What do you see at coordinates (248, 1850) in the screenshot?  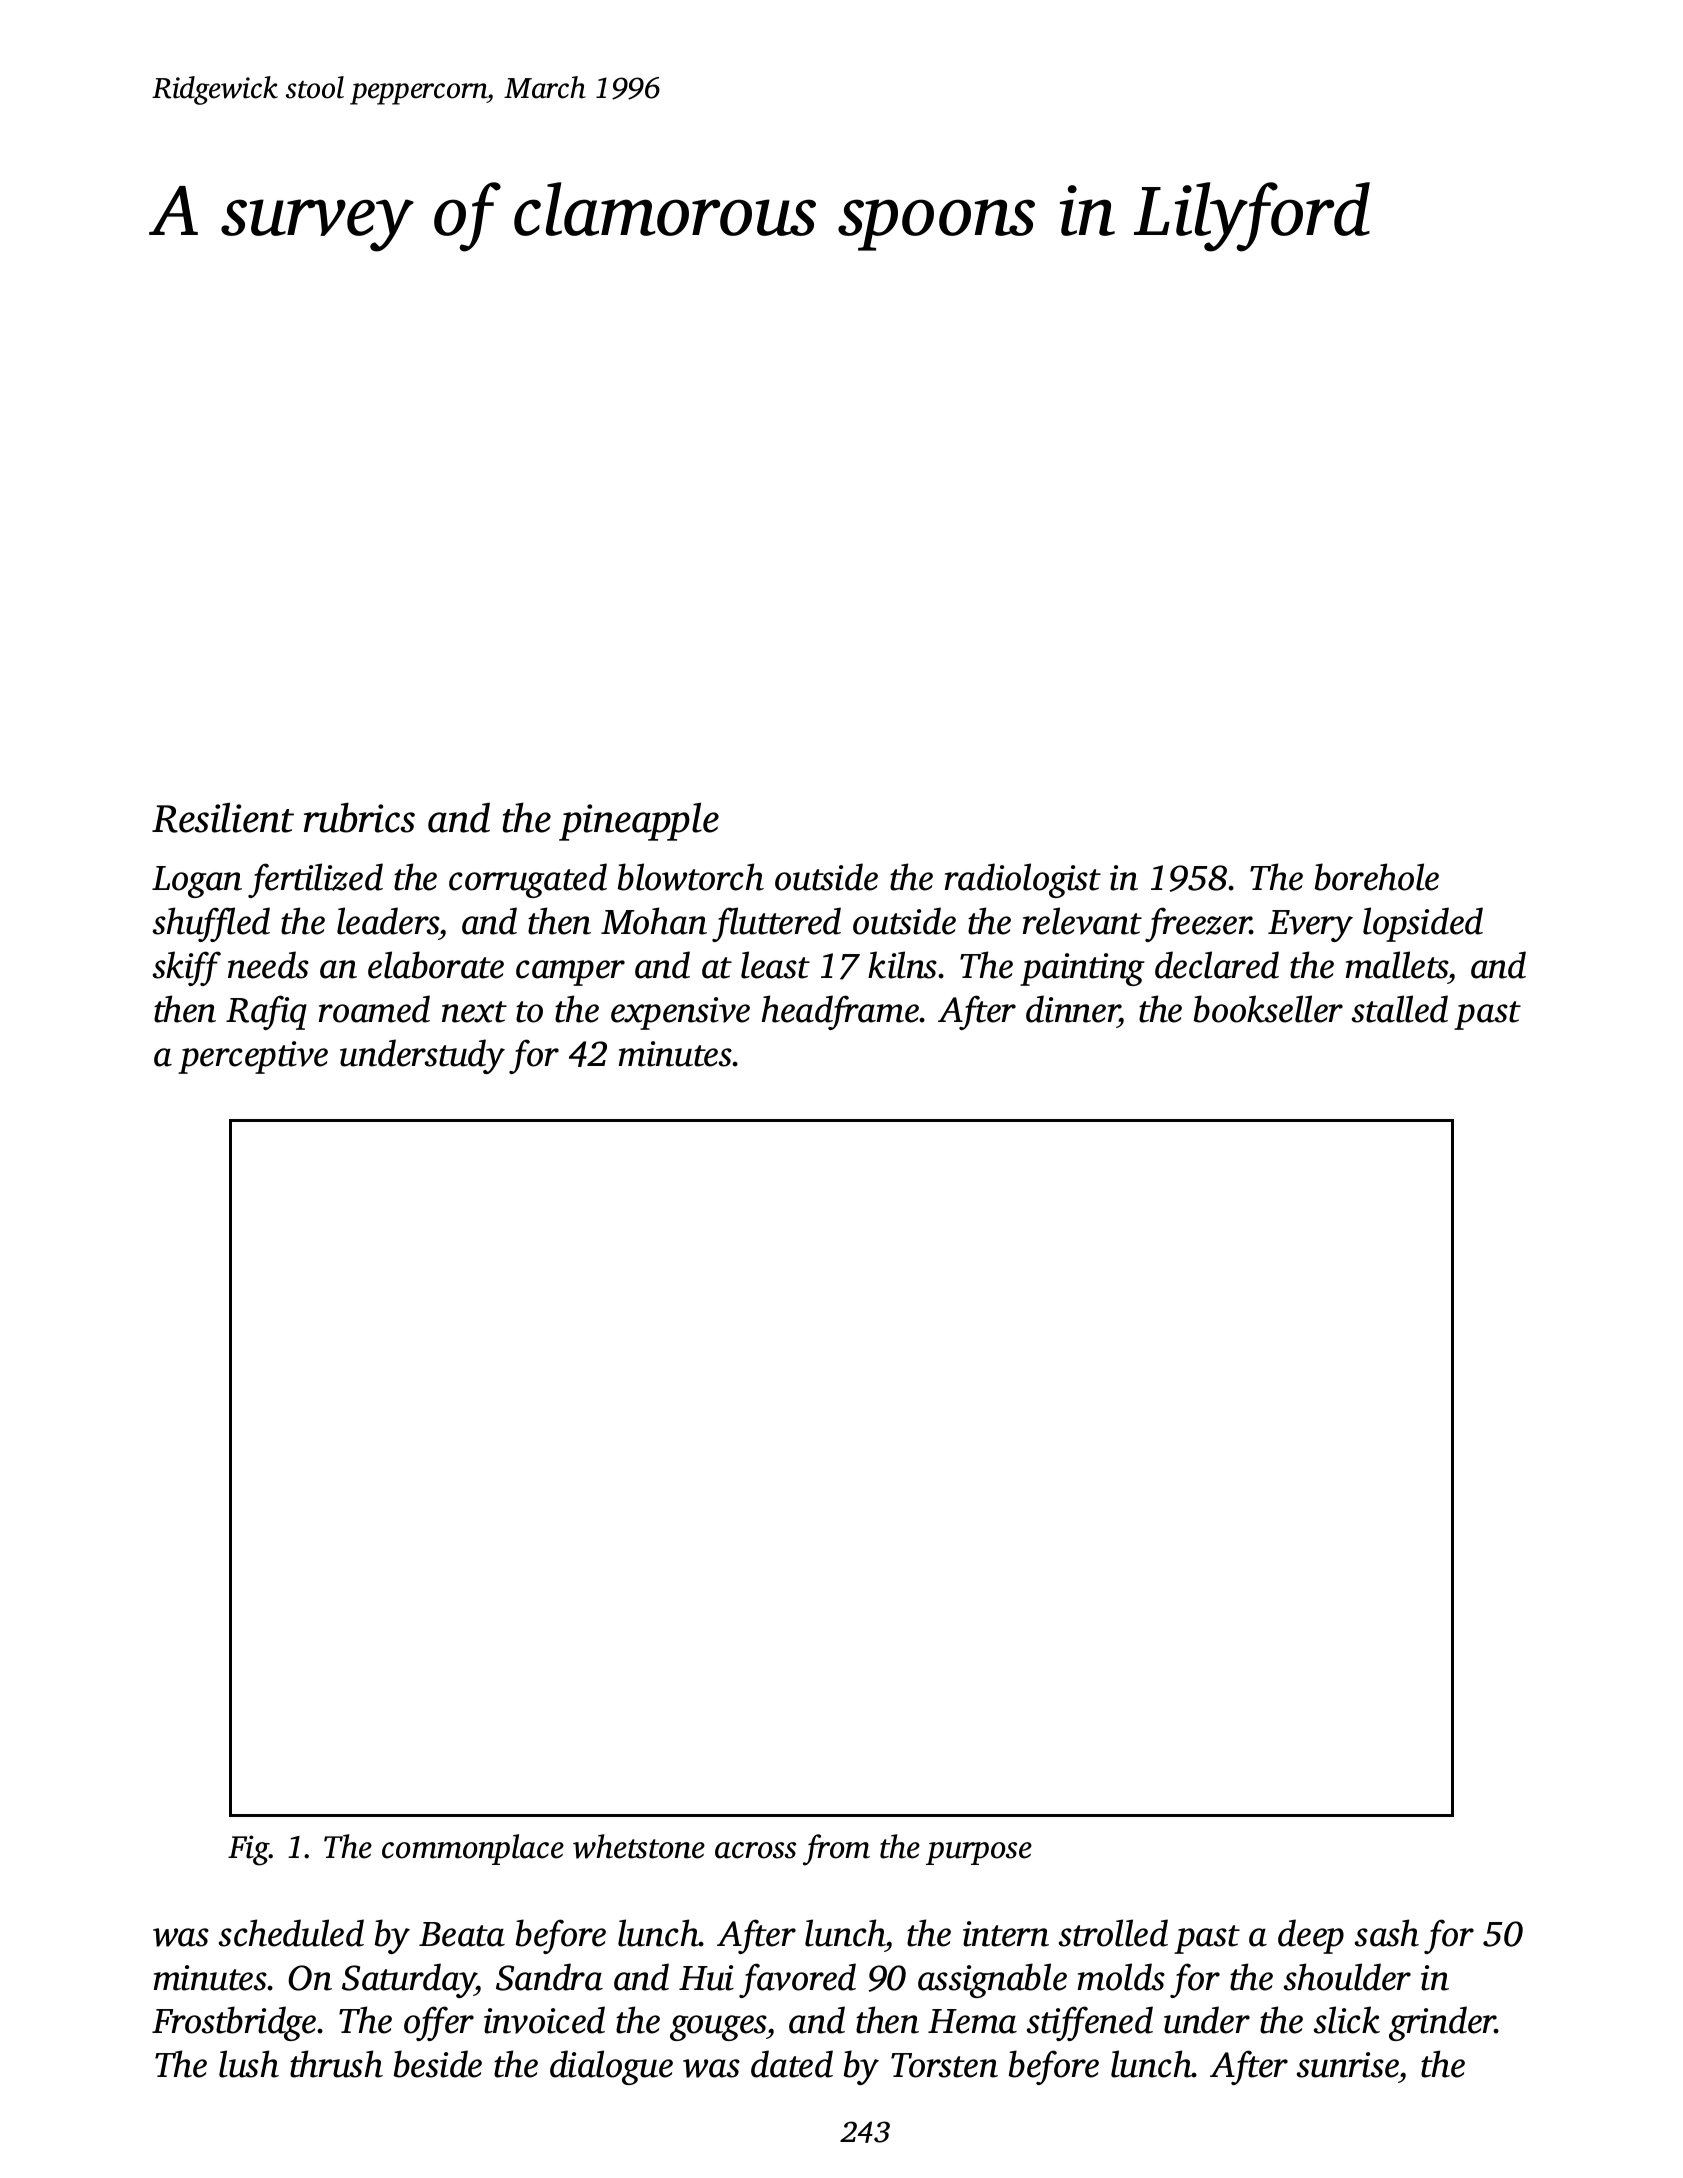 I see `Fig` at bounding box center [248, 1850].
